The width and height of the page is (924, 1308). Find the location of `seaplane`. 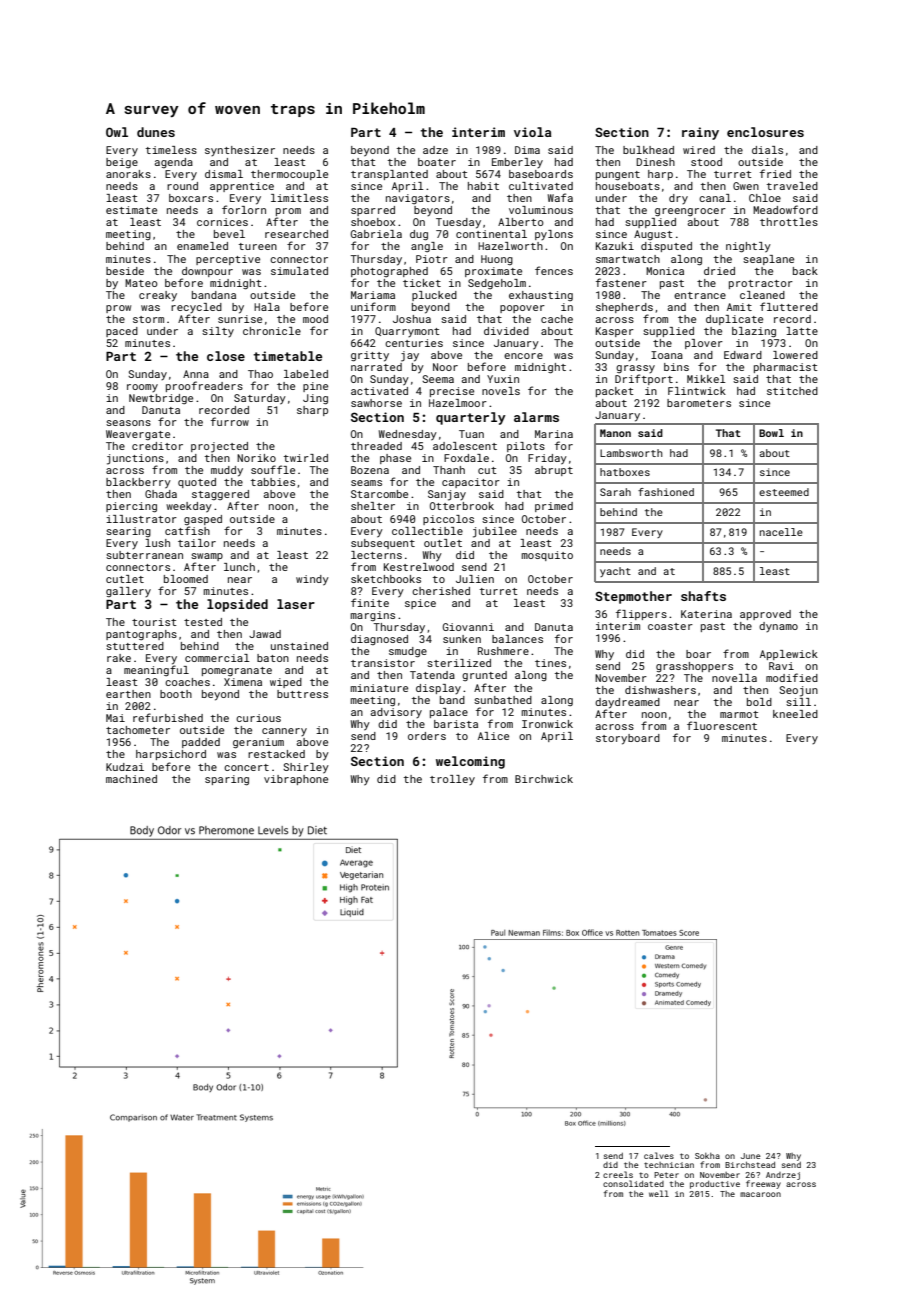

seaplane is located at coordinates (768, 260).
